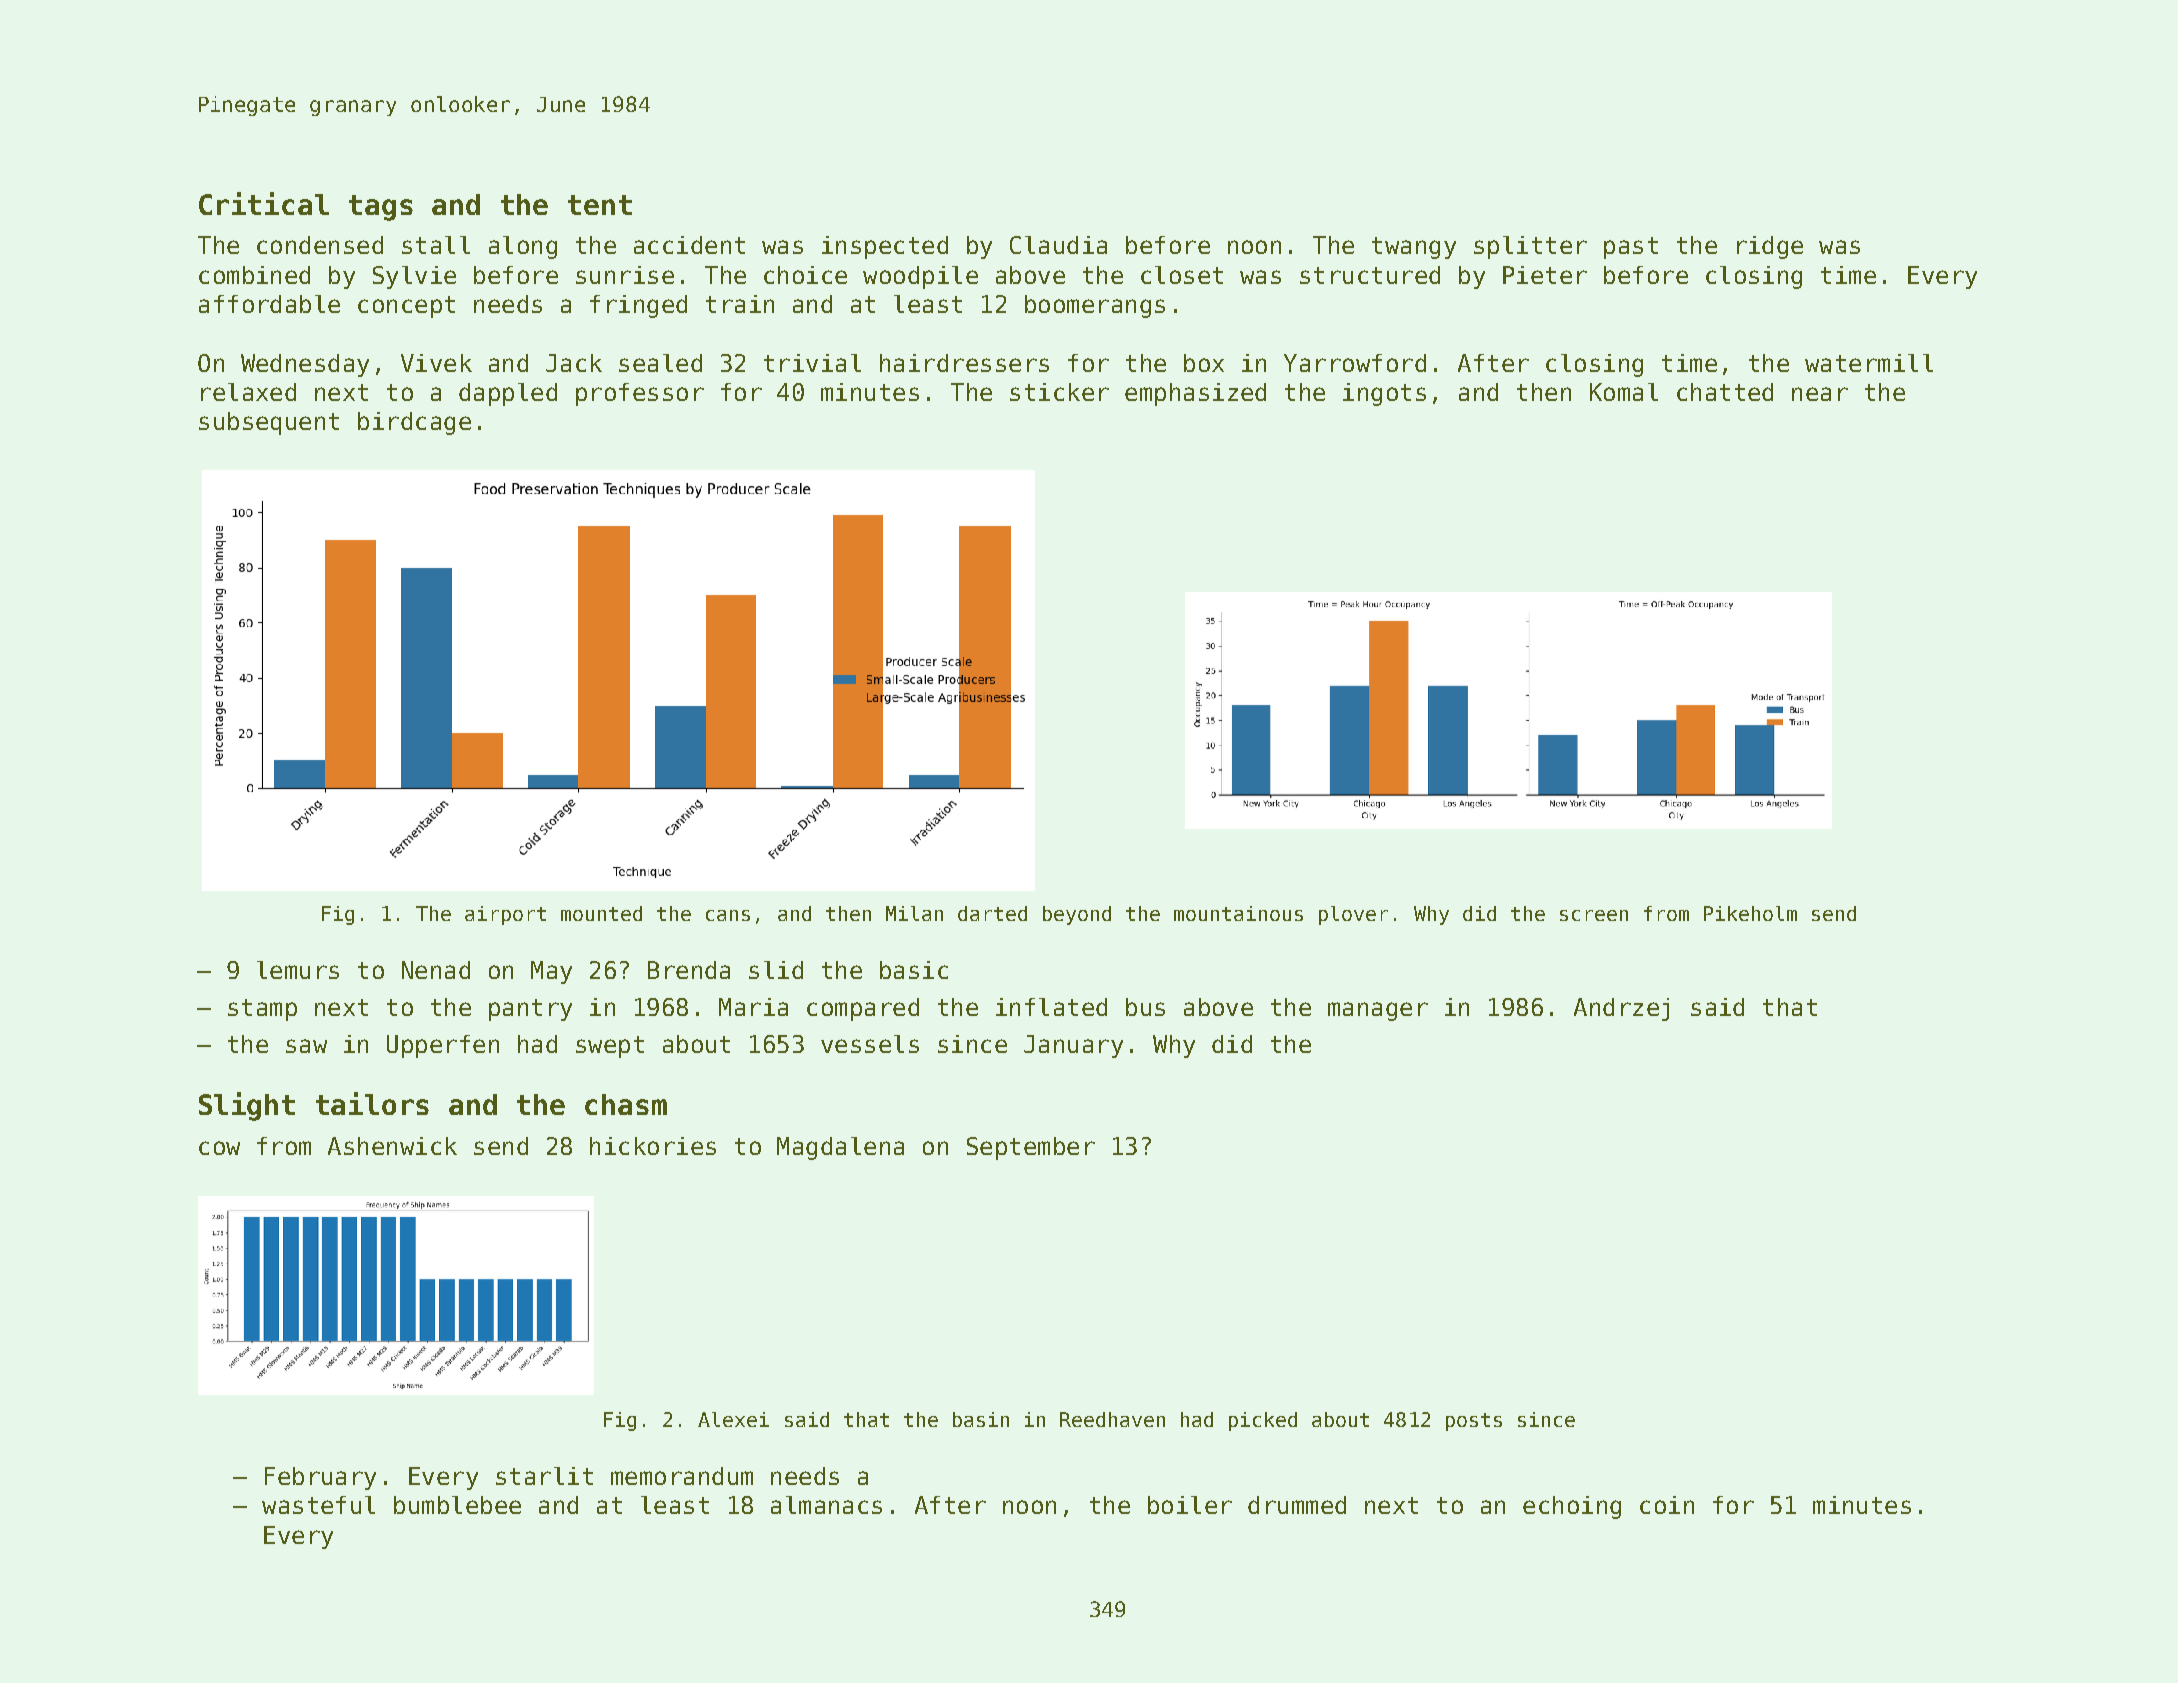 The image size is (2178, 1683). What do you see at coordinates (298, 970) in the page?
I see `lemurs` at bounding box center [298, 970].
